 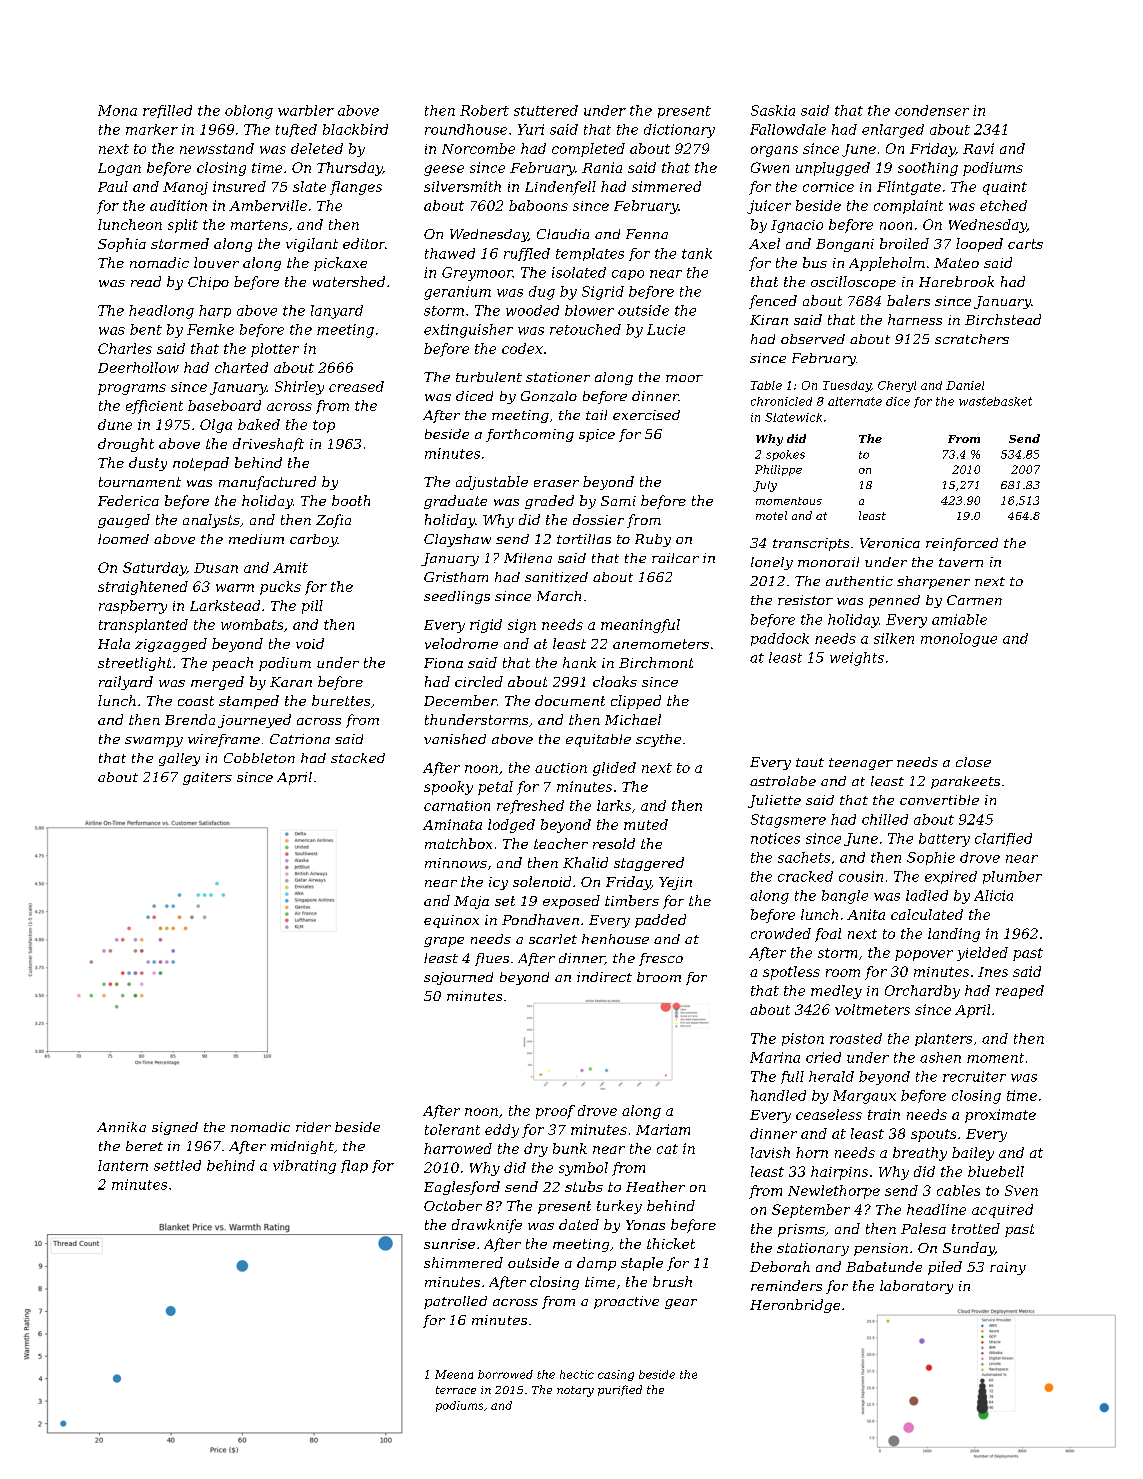 What do you see at coordinates (773, 110) in the image?
I see `Saskia` at bounding box center [773, 110].
